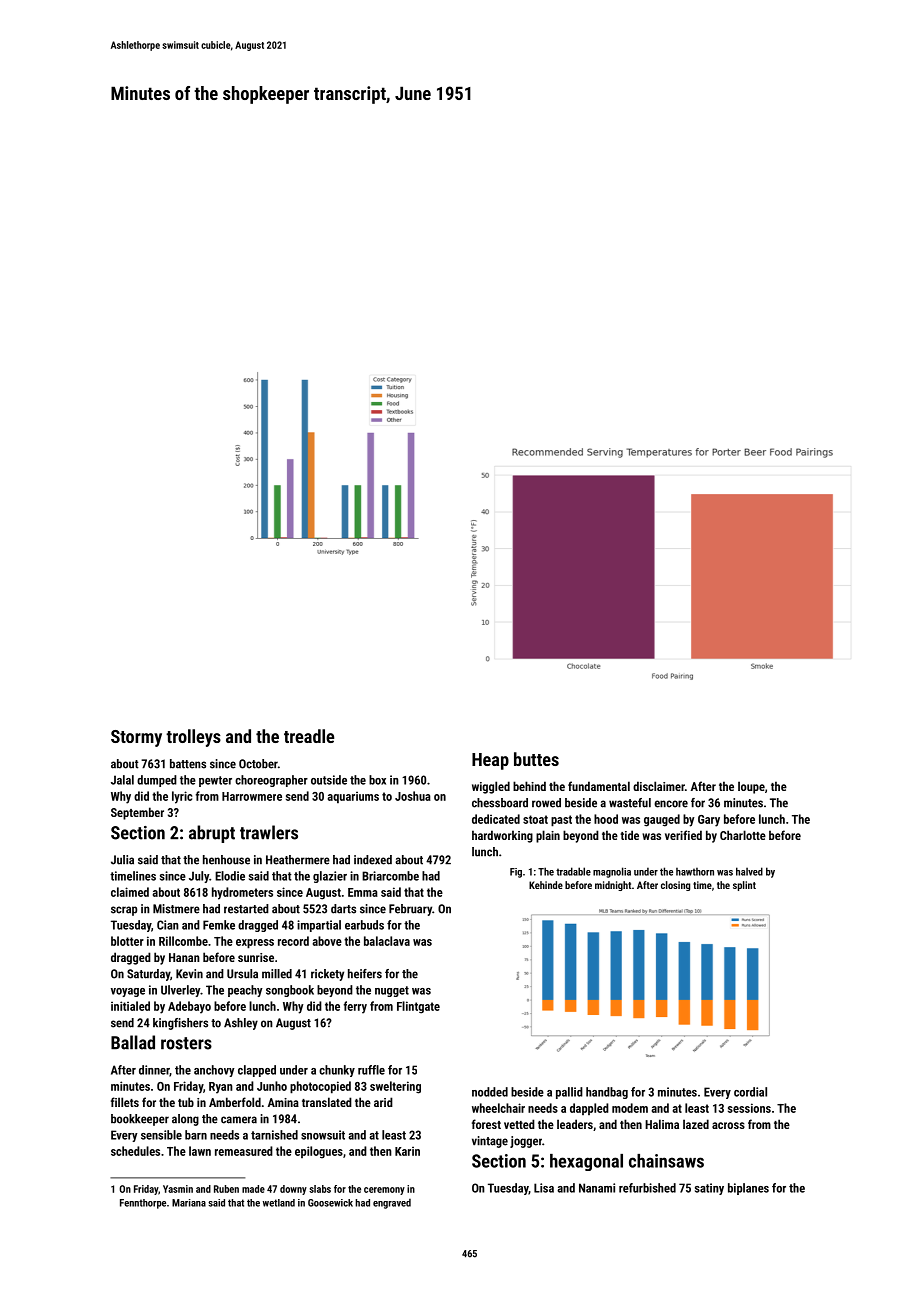 The height and width of the screenshot is (1308, 924). What do you see at coordinates (193, 738) in the screenshot?
I see `trolleys` at bounding box center [193, 738].
